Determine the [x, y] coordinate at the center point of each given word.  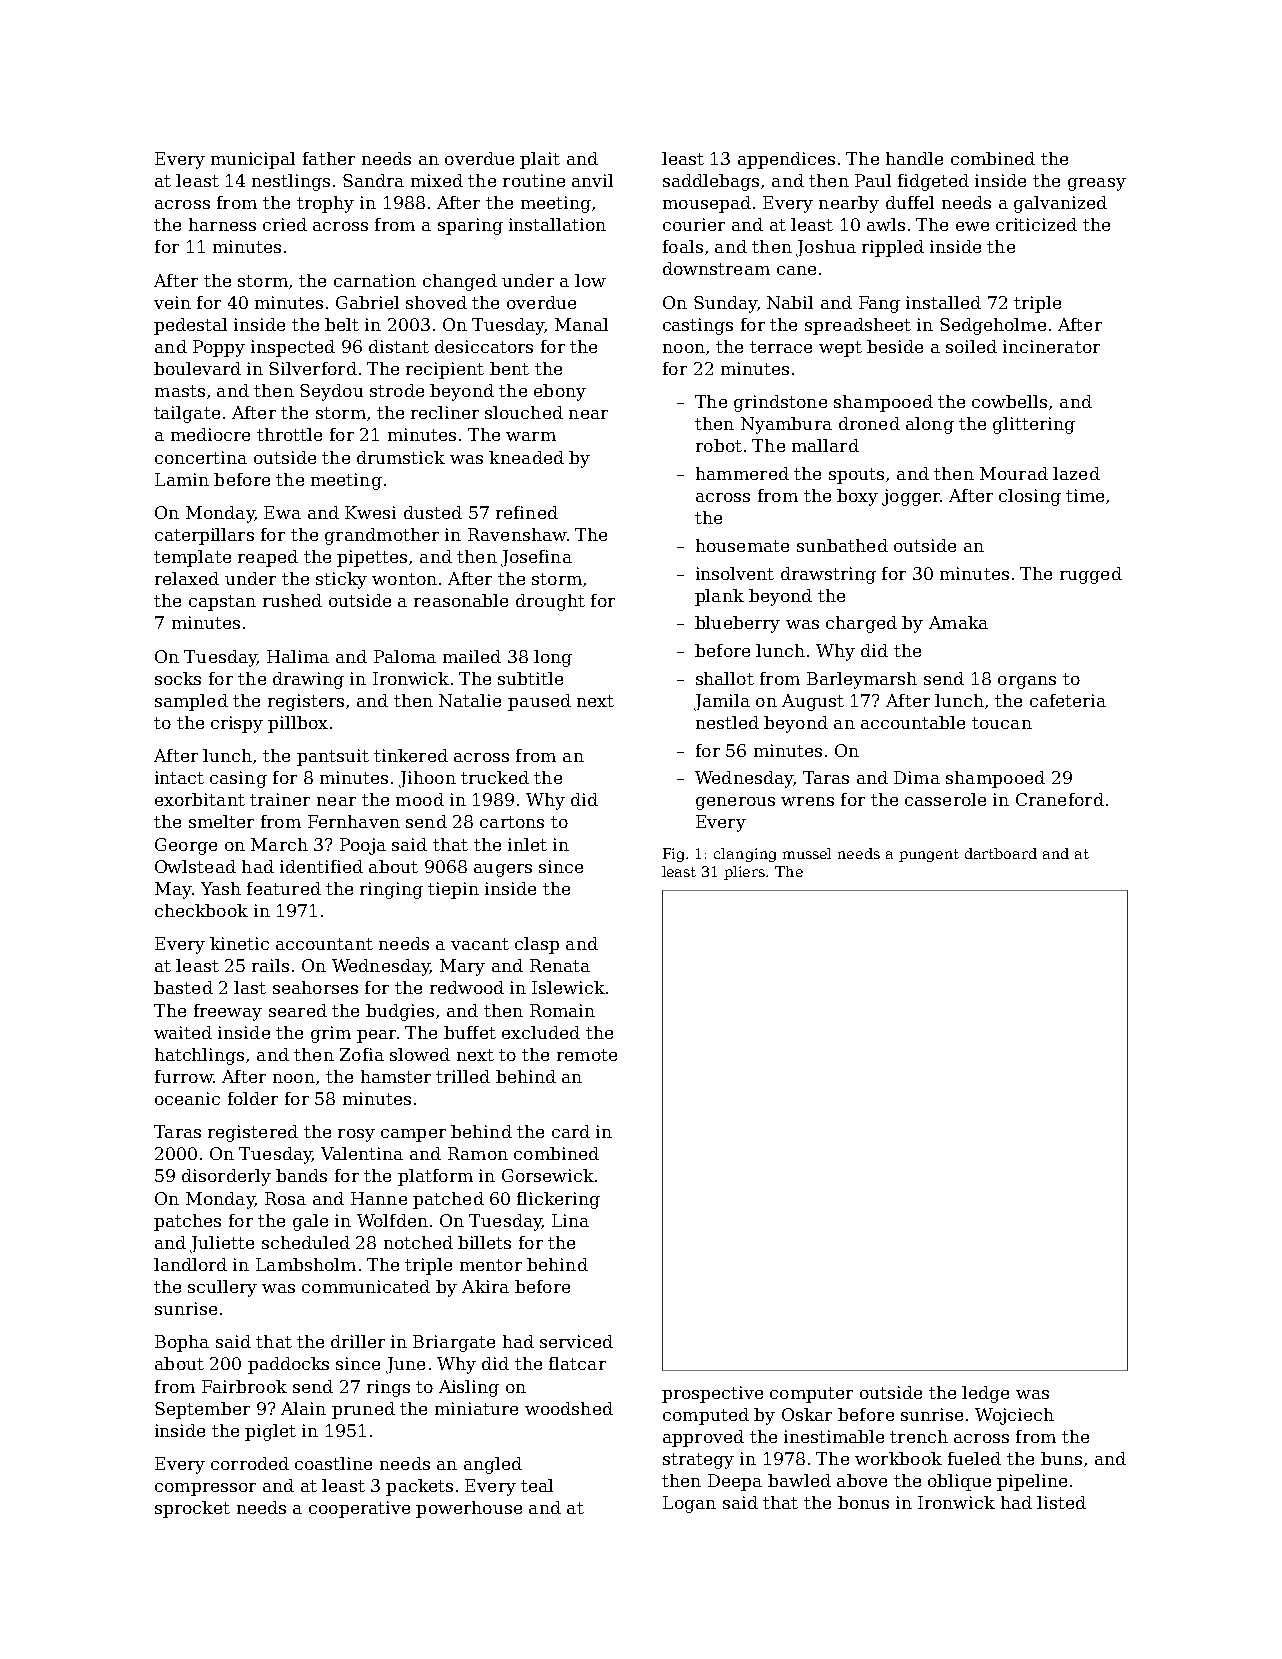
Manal [581, 324]
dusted [433, 512]
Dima [917, 777]
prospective [712, 1394]
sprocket [192, 1509]
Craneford [1060, 799]
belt [342, 324]
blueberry [737, 624]
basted [183, 987]
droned [869, 423]
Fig [675, 855]
